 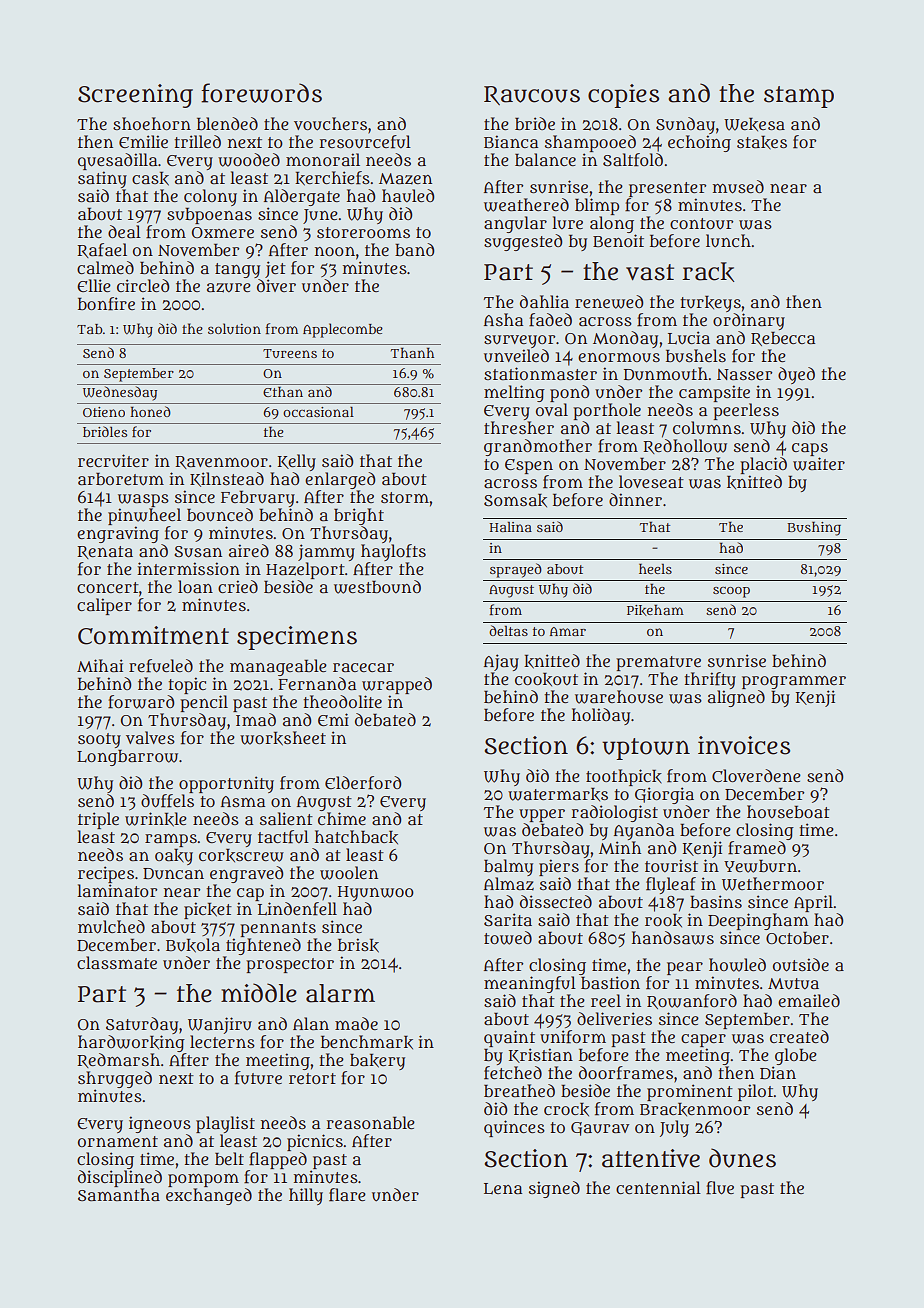 I want to click on Raucous, so click(x=532, y=95).
